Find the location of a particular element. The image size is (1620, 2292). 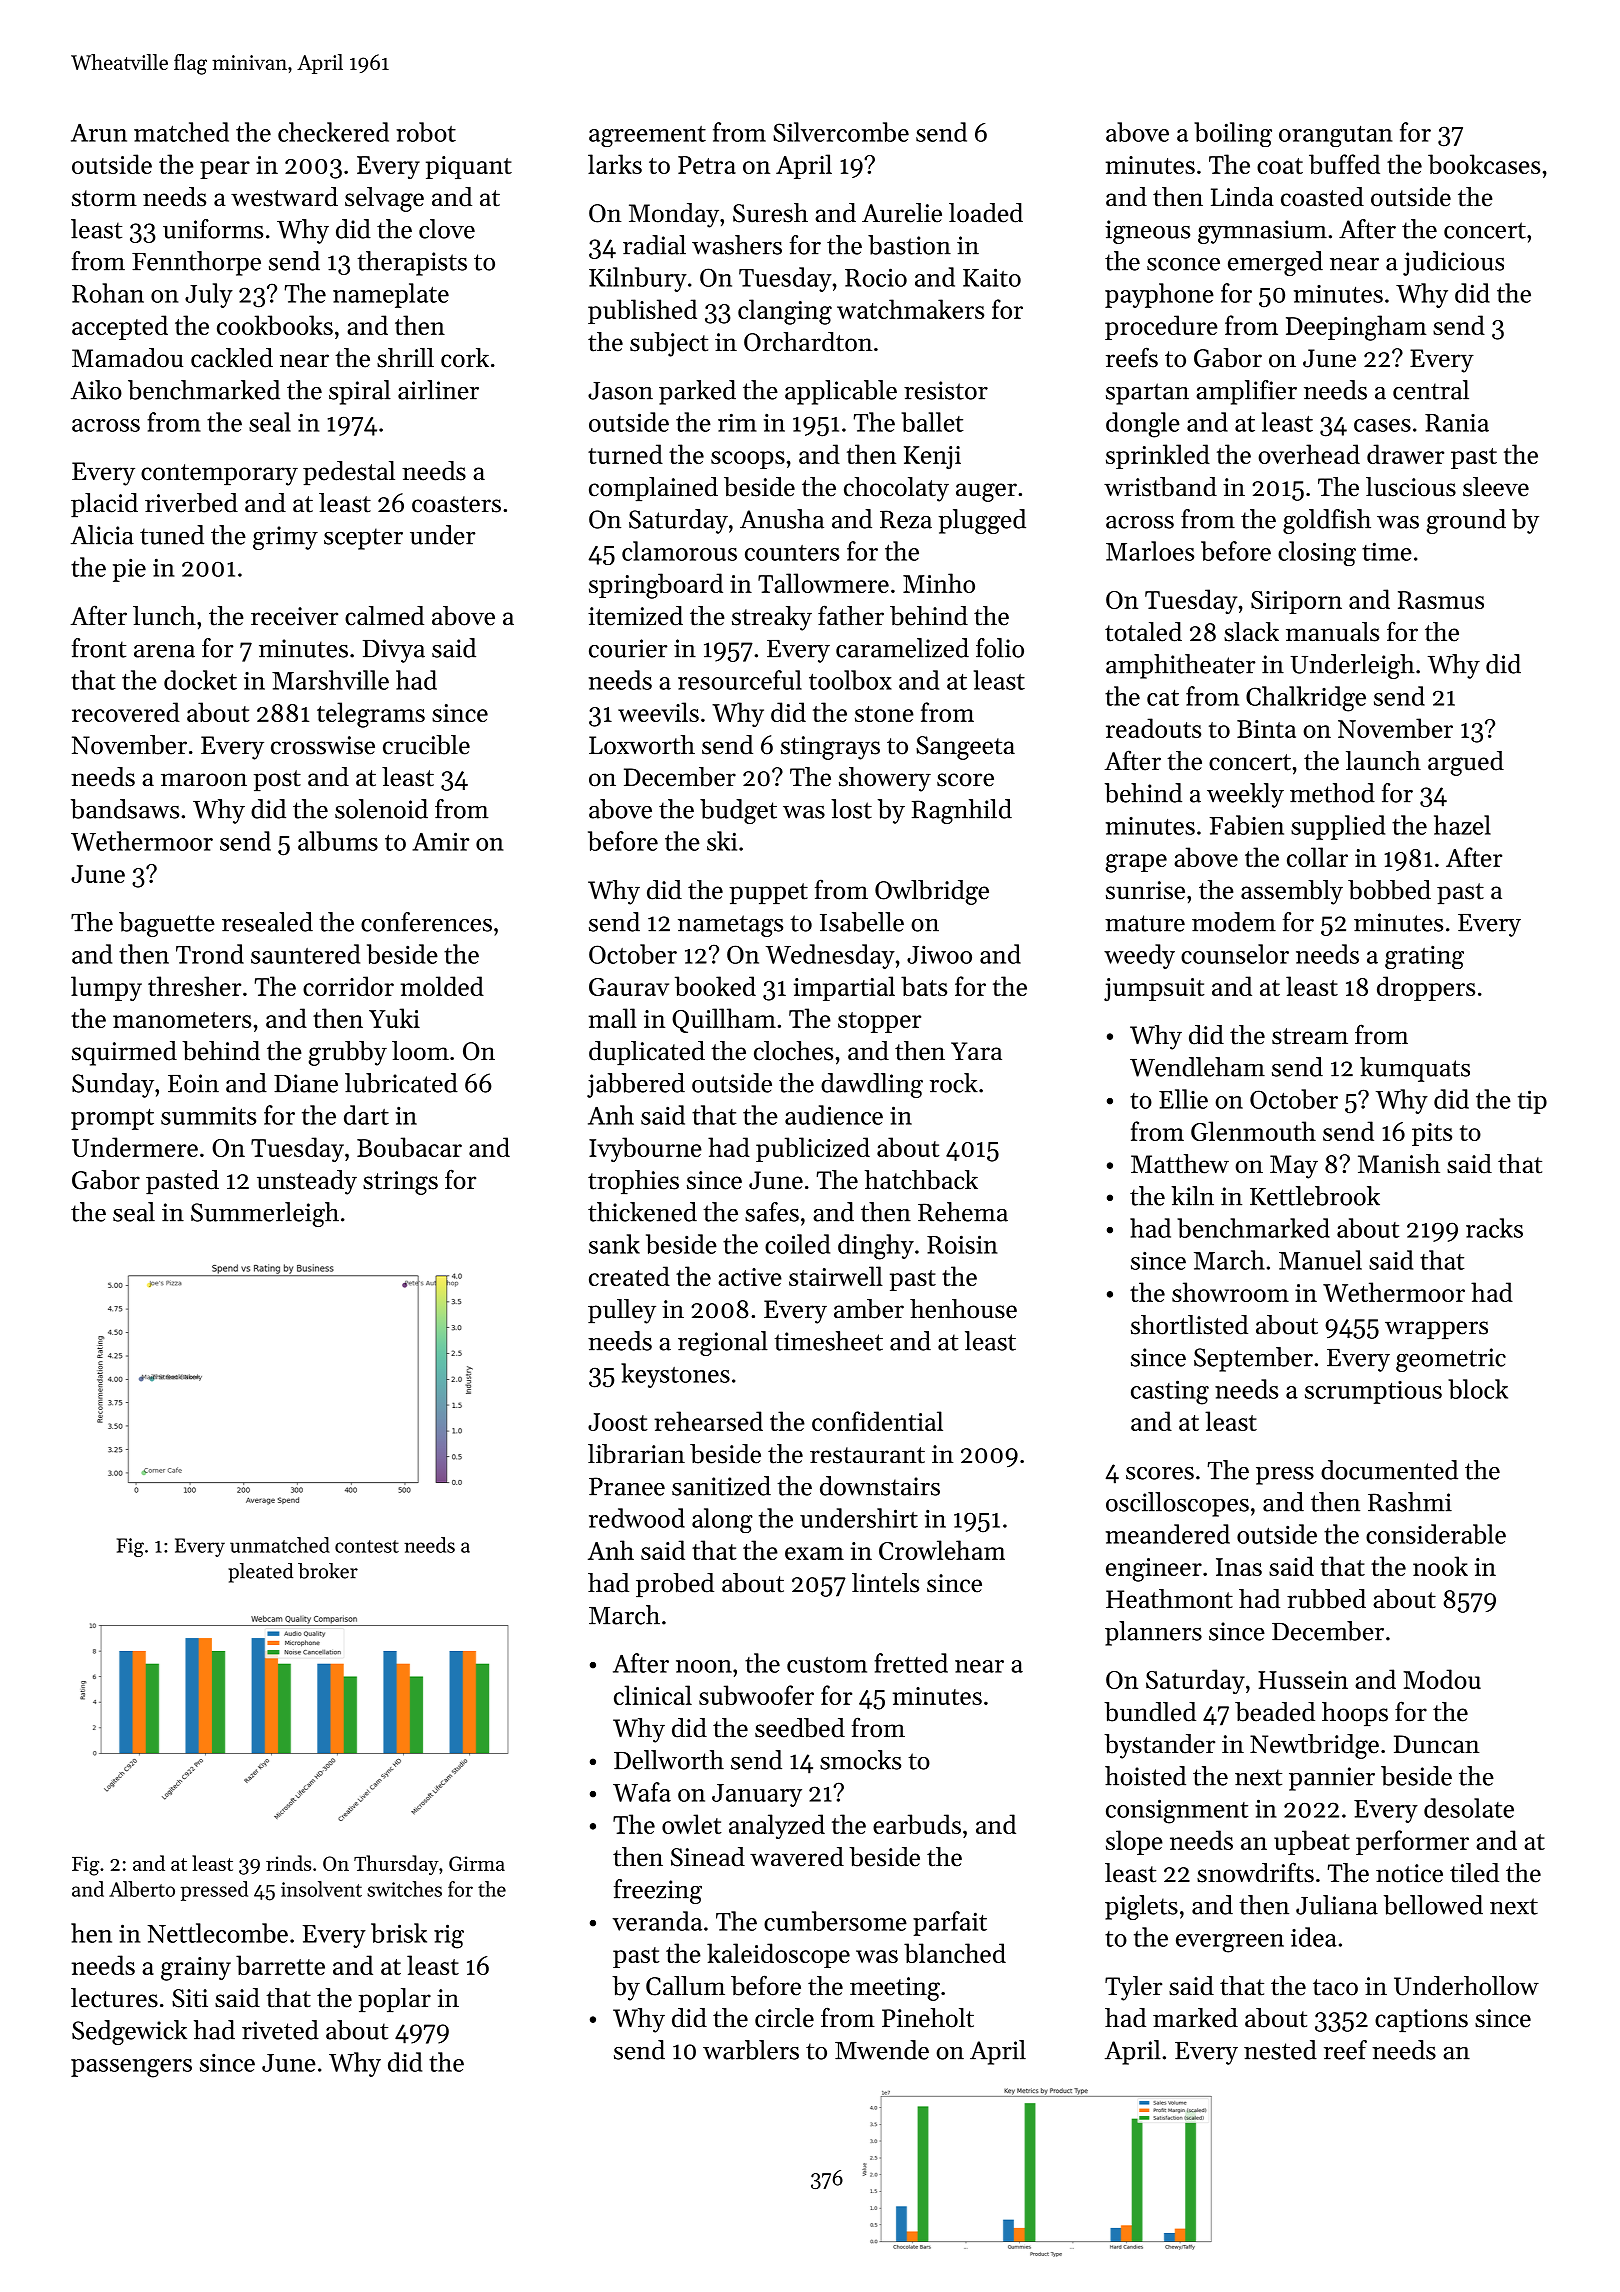

argued is located at coordinates (1466, 763).
